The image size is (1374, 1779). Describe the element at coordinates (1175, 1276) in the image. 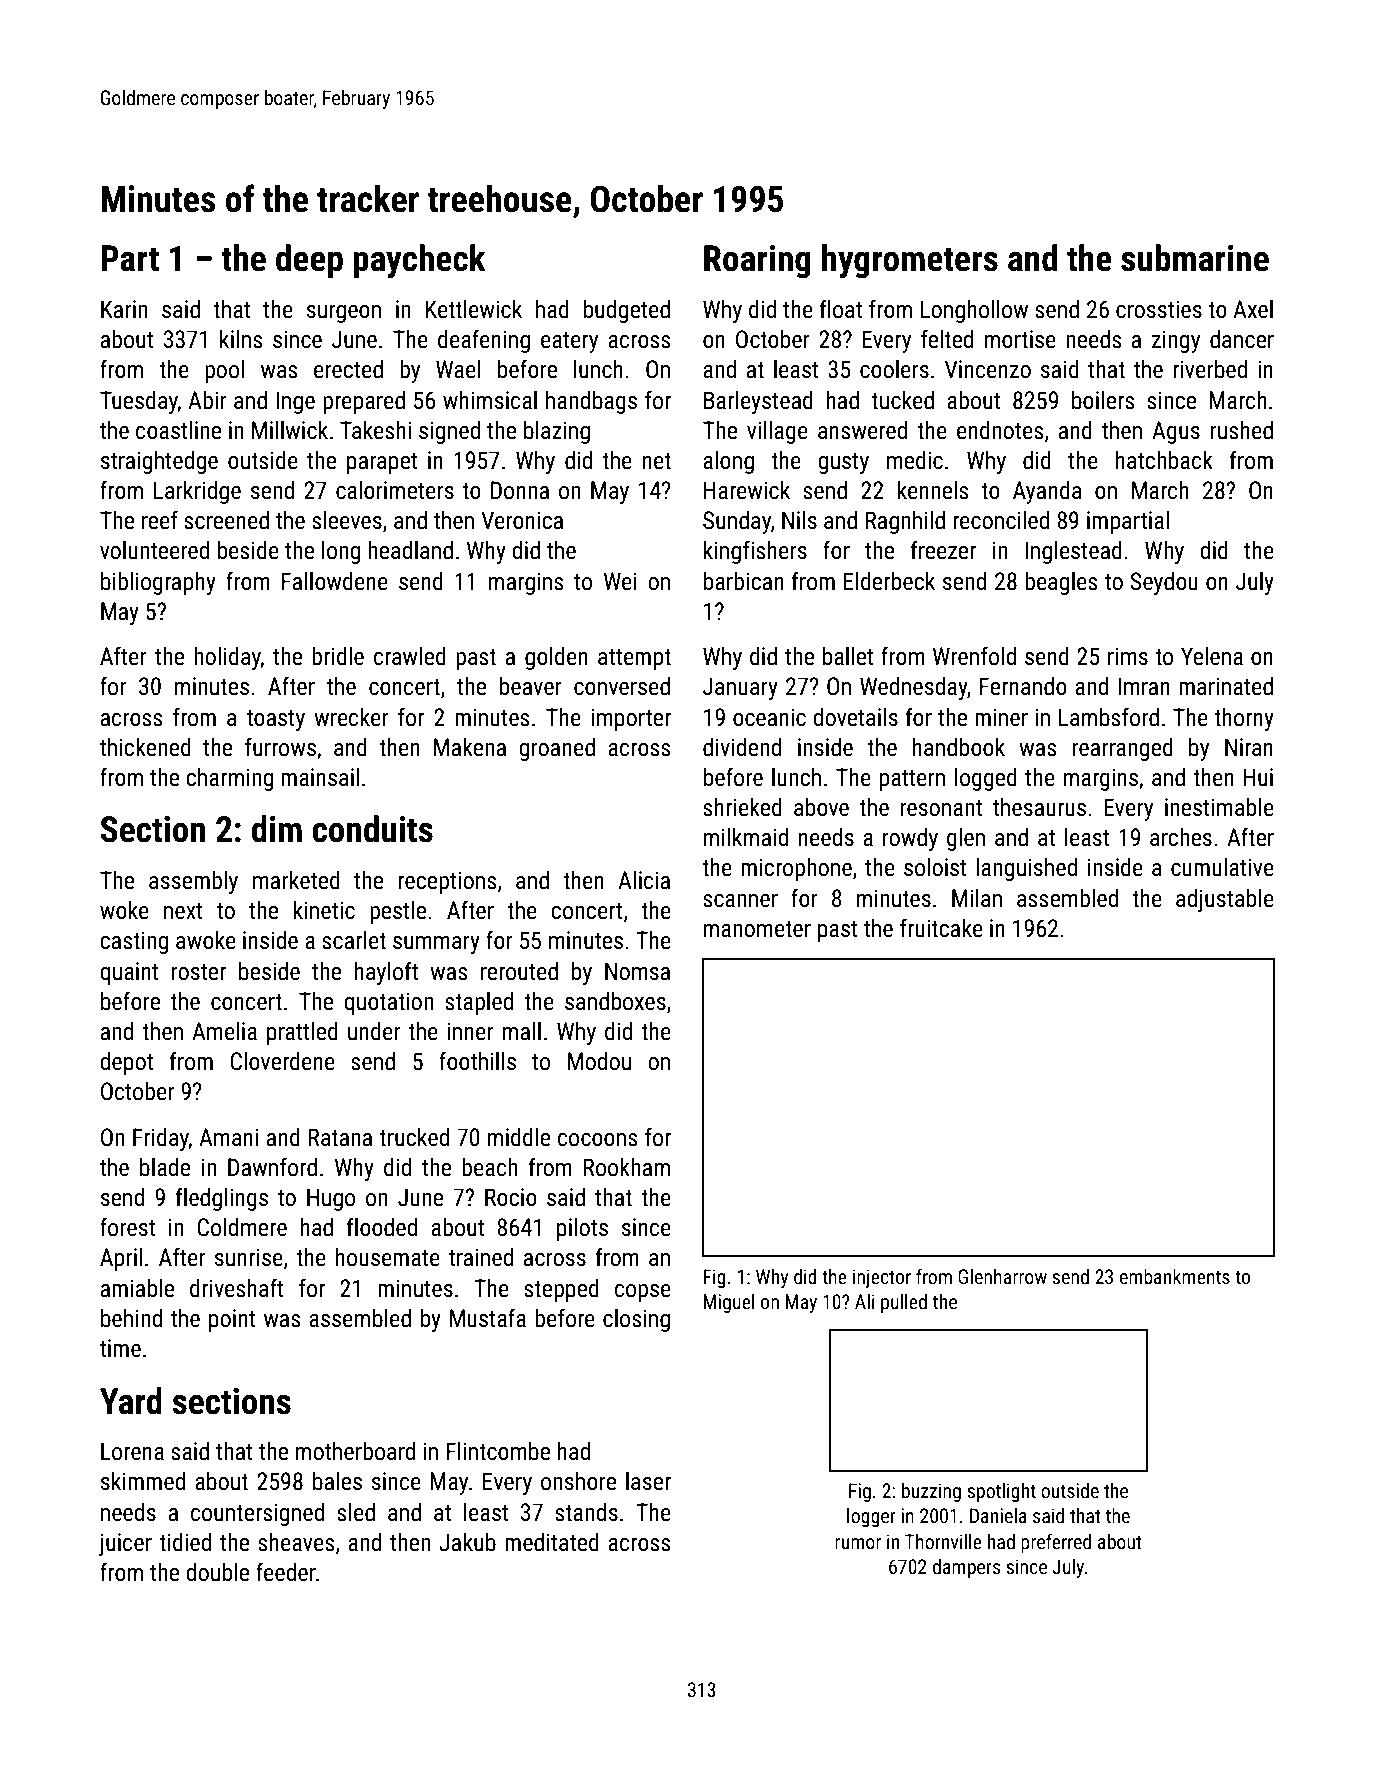

I see `embankments` at that location.
